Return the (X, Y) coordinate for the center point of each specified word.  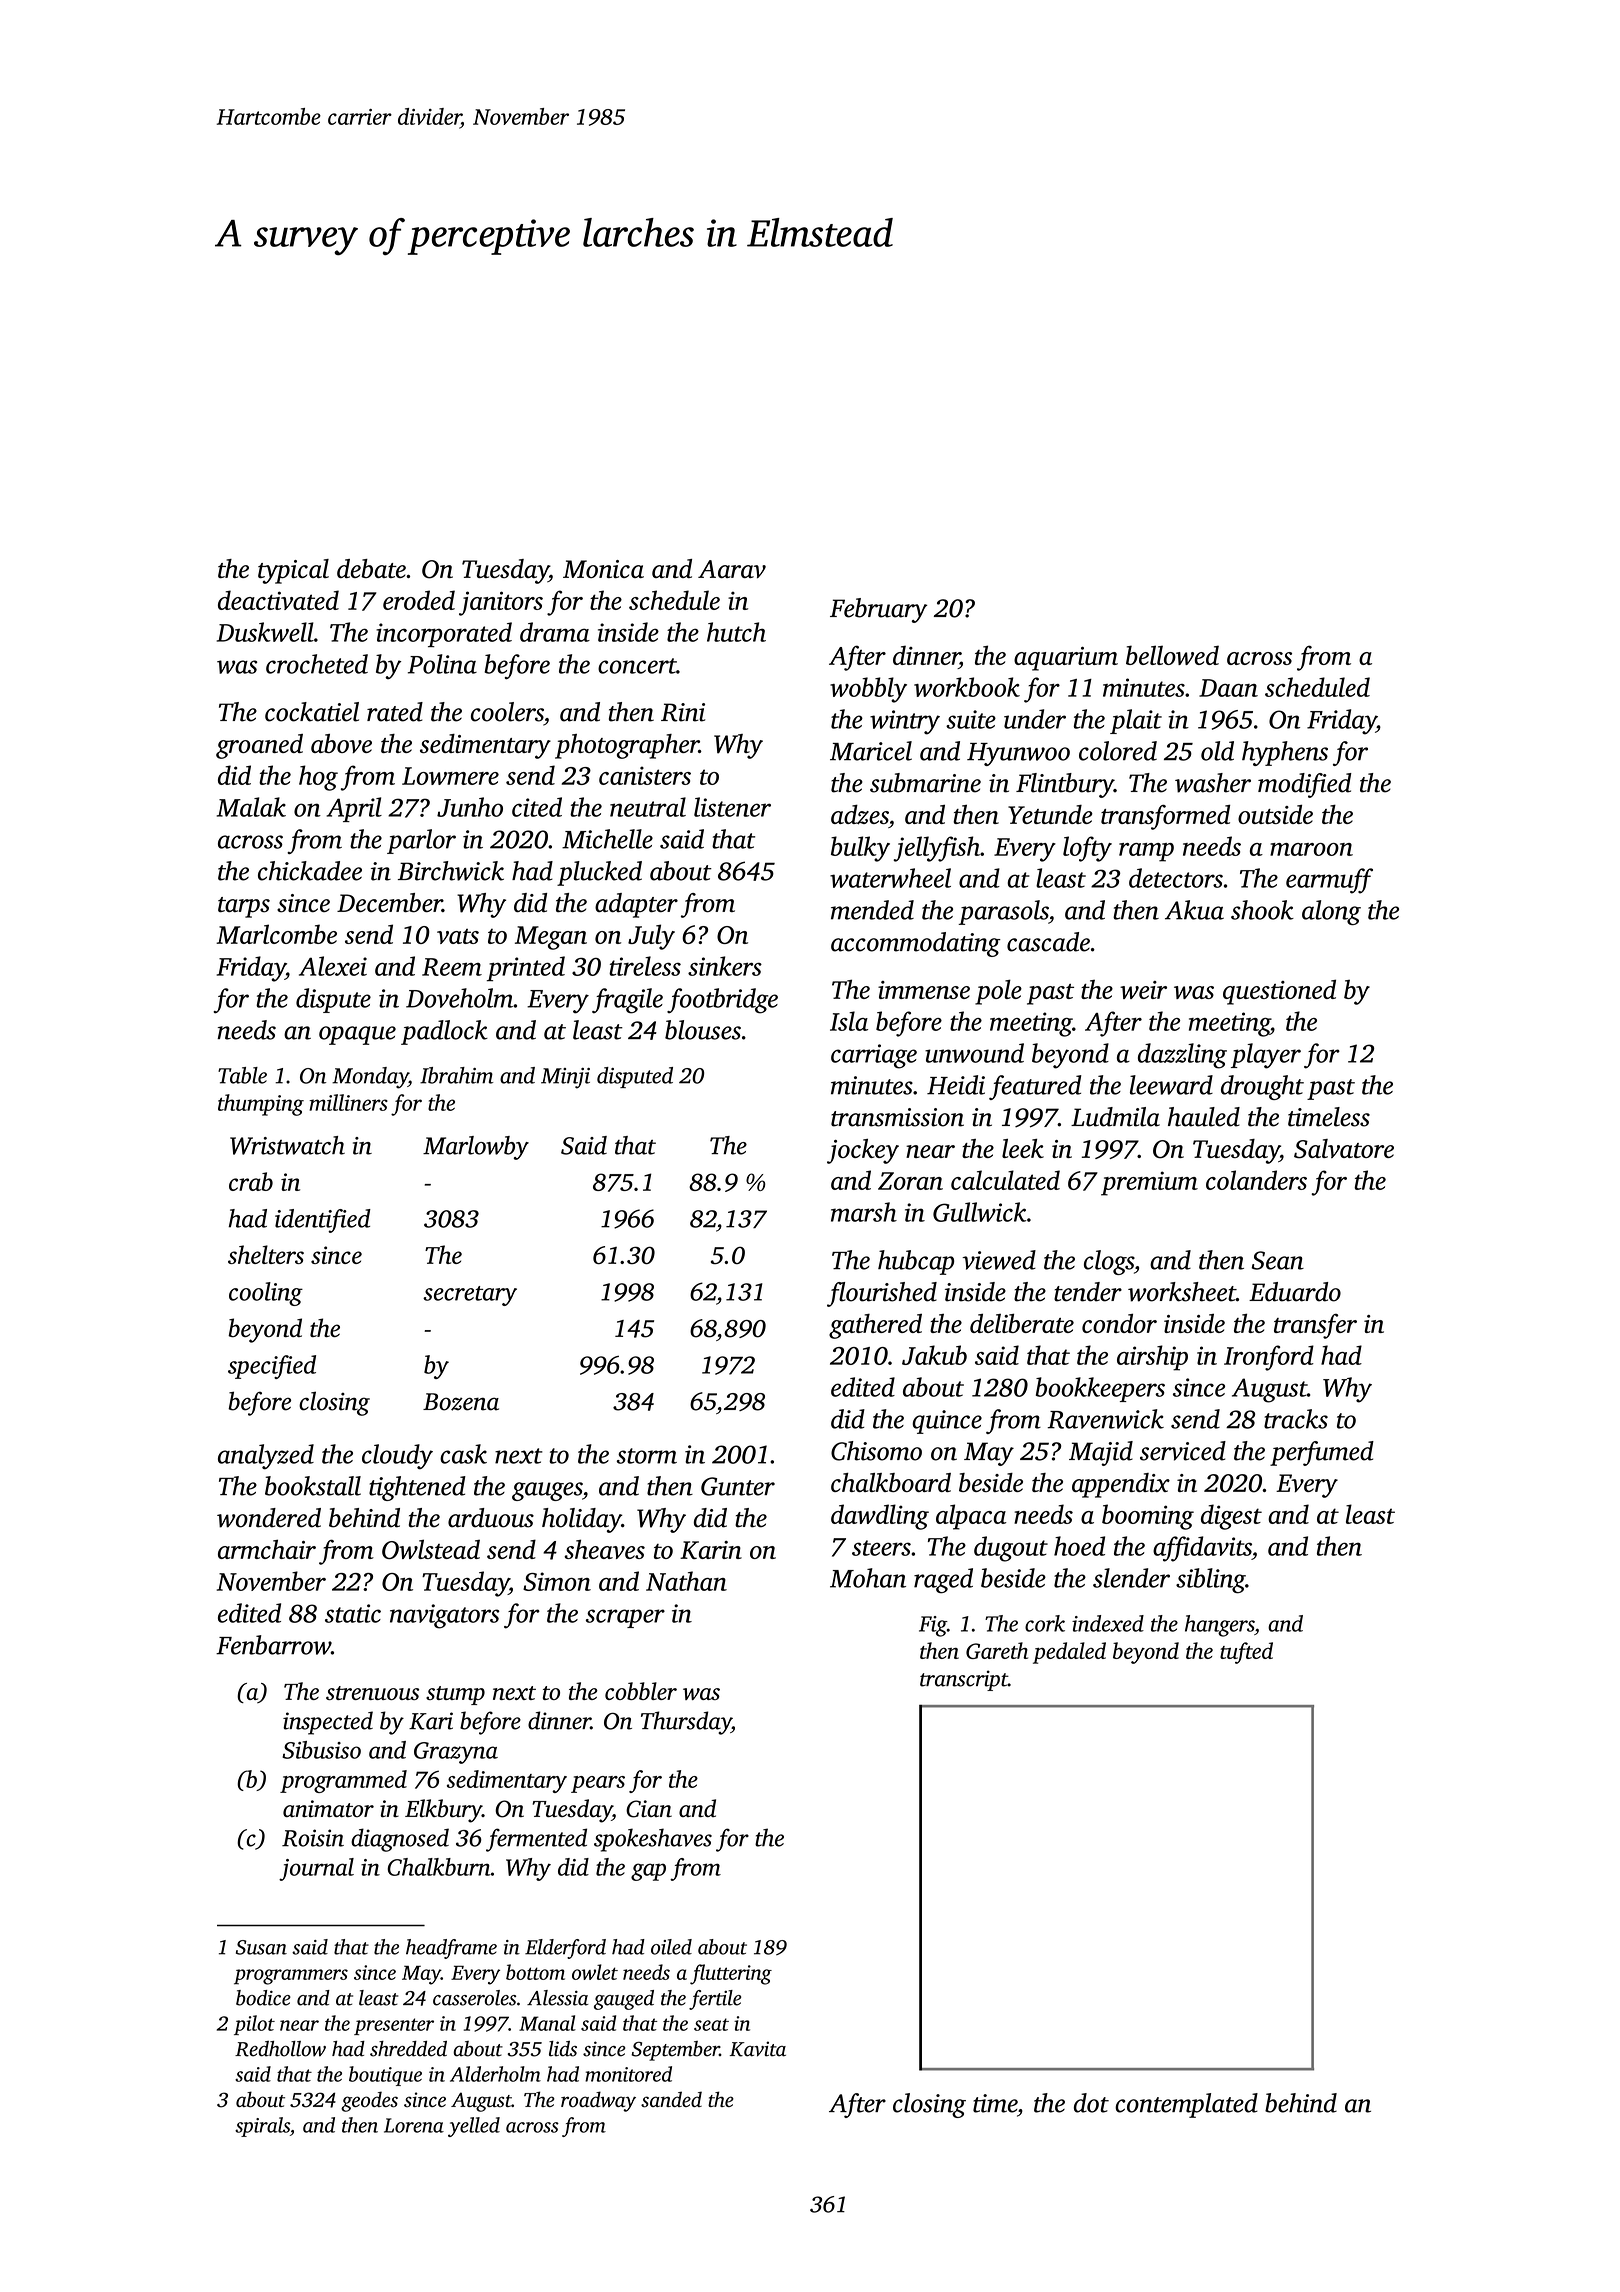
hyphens (1285, 753)
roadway (598, 2101)
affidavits (1202, 1549)
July (651, 937)
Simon (557, 1581)
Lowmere (450, 776)
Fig (933, 1626)
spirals (262, 2127)
